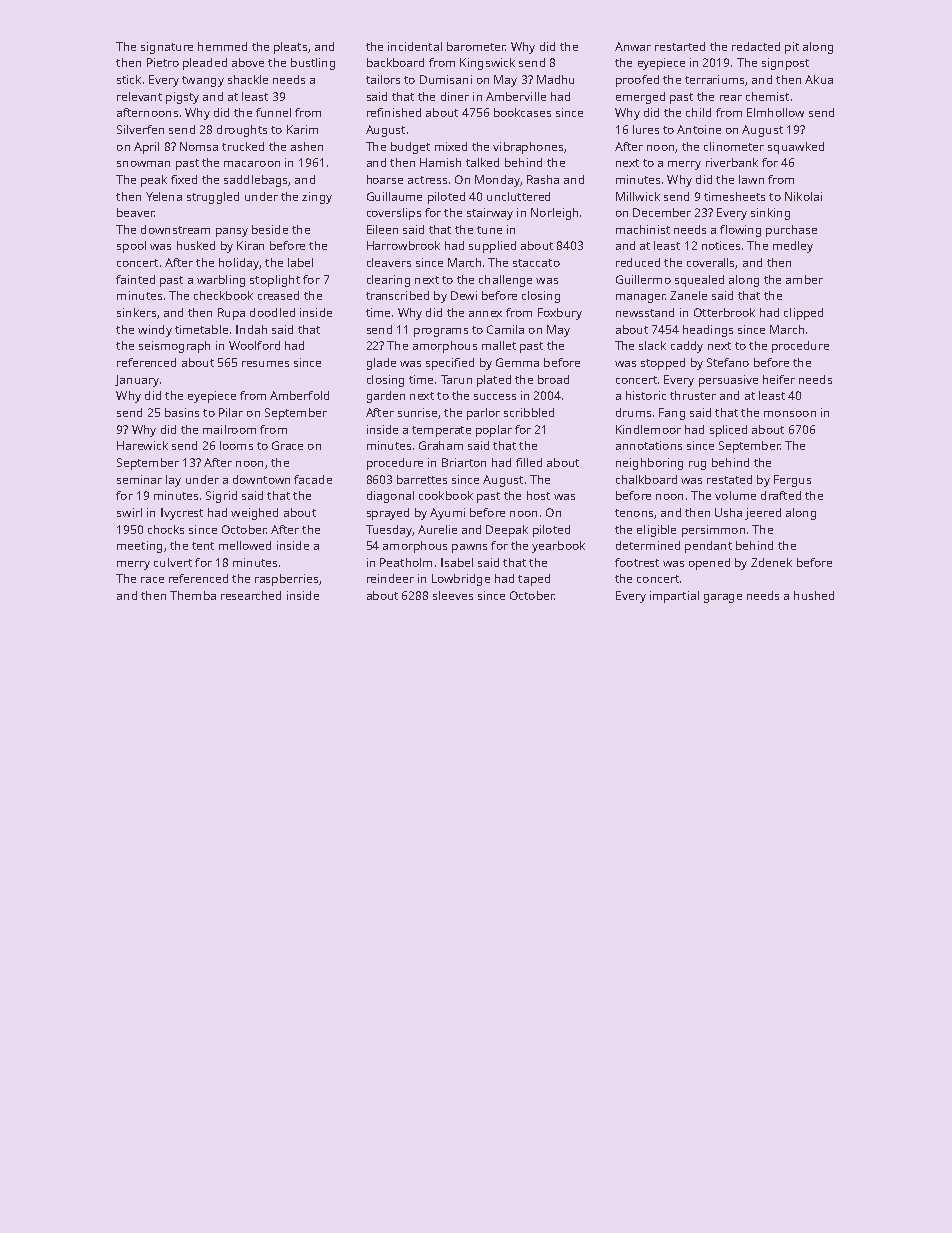 The width and height of the page is (952, 1233). Describe the element at coordinates (803, 314) in the page. I see `clipped` at that location.
